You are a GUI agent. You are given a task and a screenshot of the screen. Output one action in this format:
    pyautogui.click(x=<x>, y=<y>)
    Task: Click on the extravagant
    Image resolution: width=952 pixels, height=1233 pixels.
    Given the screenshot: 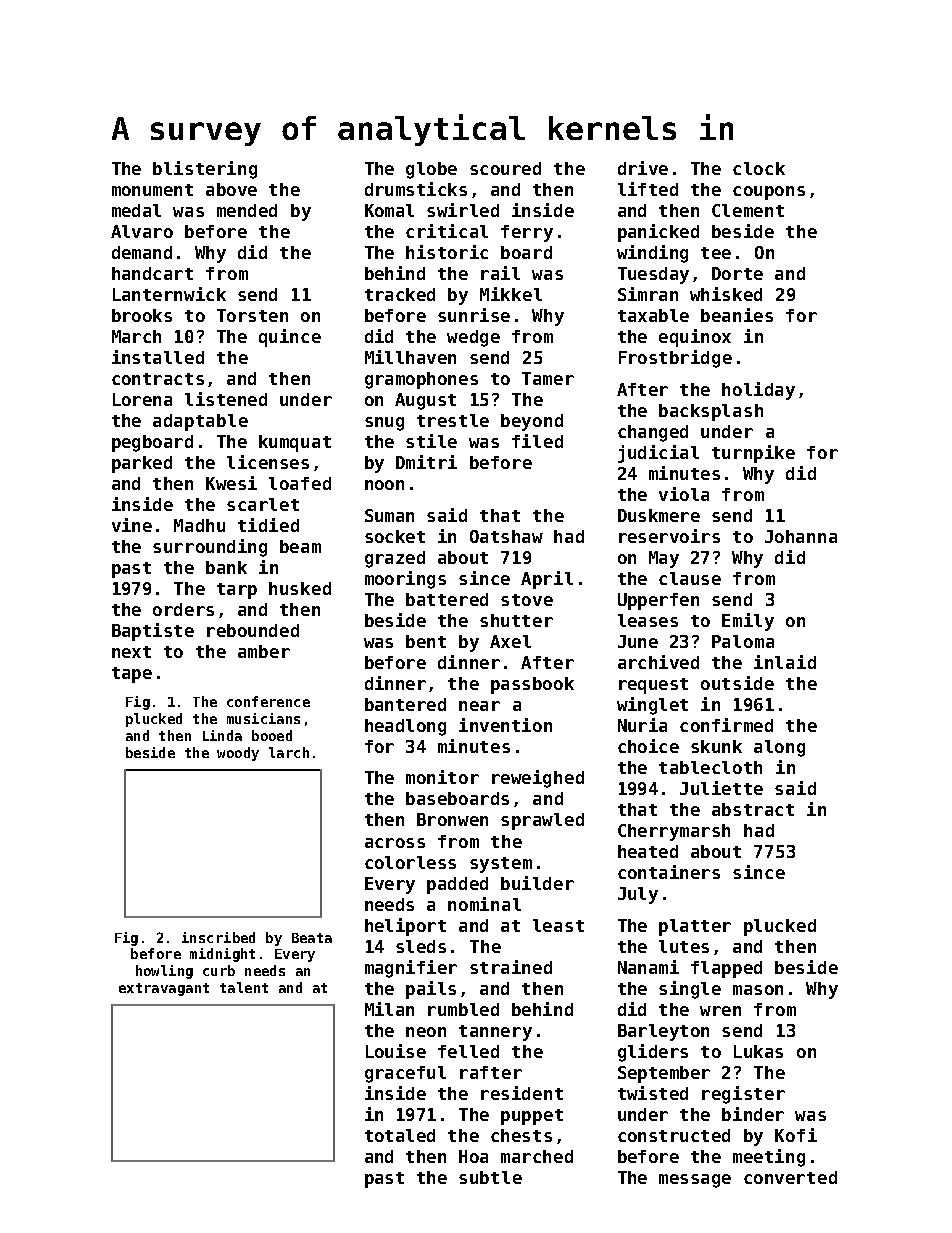 What is the action you would take?
    pyautogui.click(x=164, y=989)
